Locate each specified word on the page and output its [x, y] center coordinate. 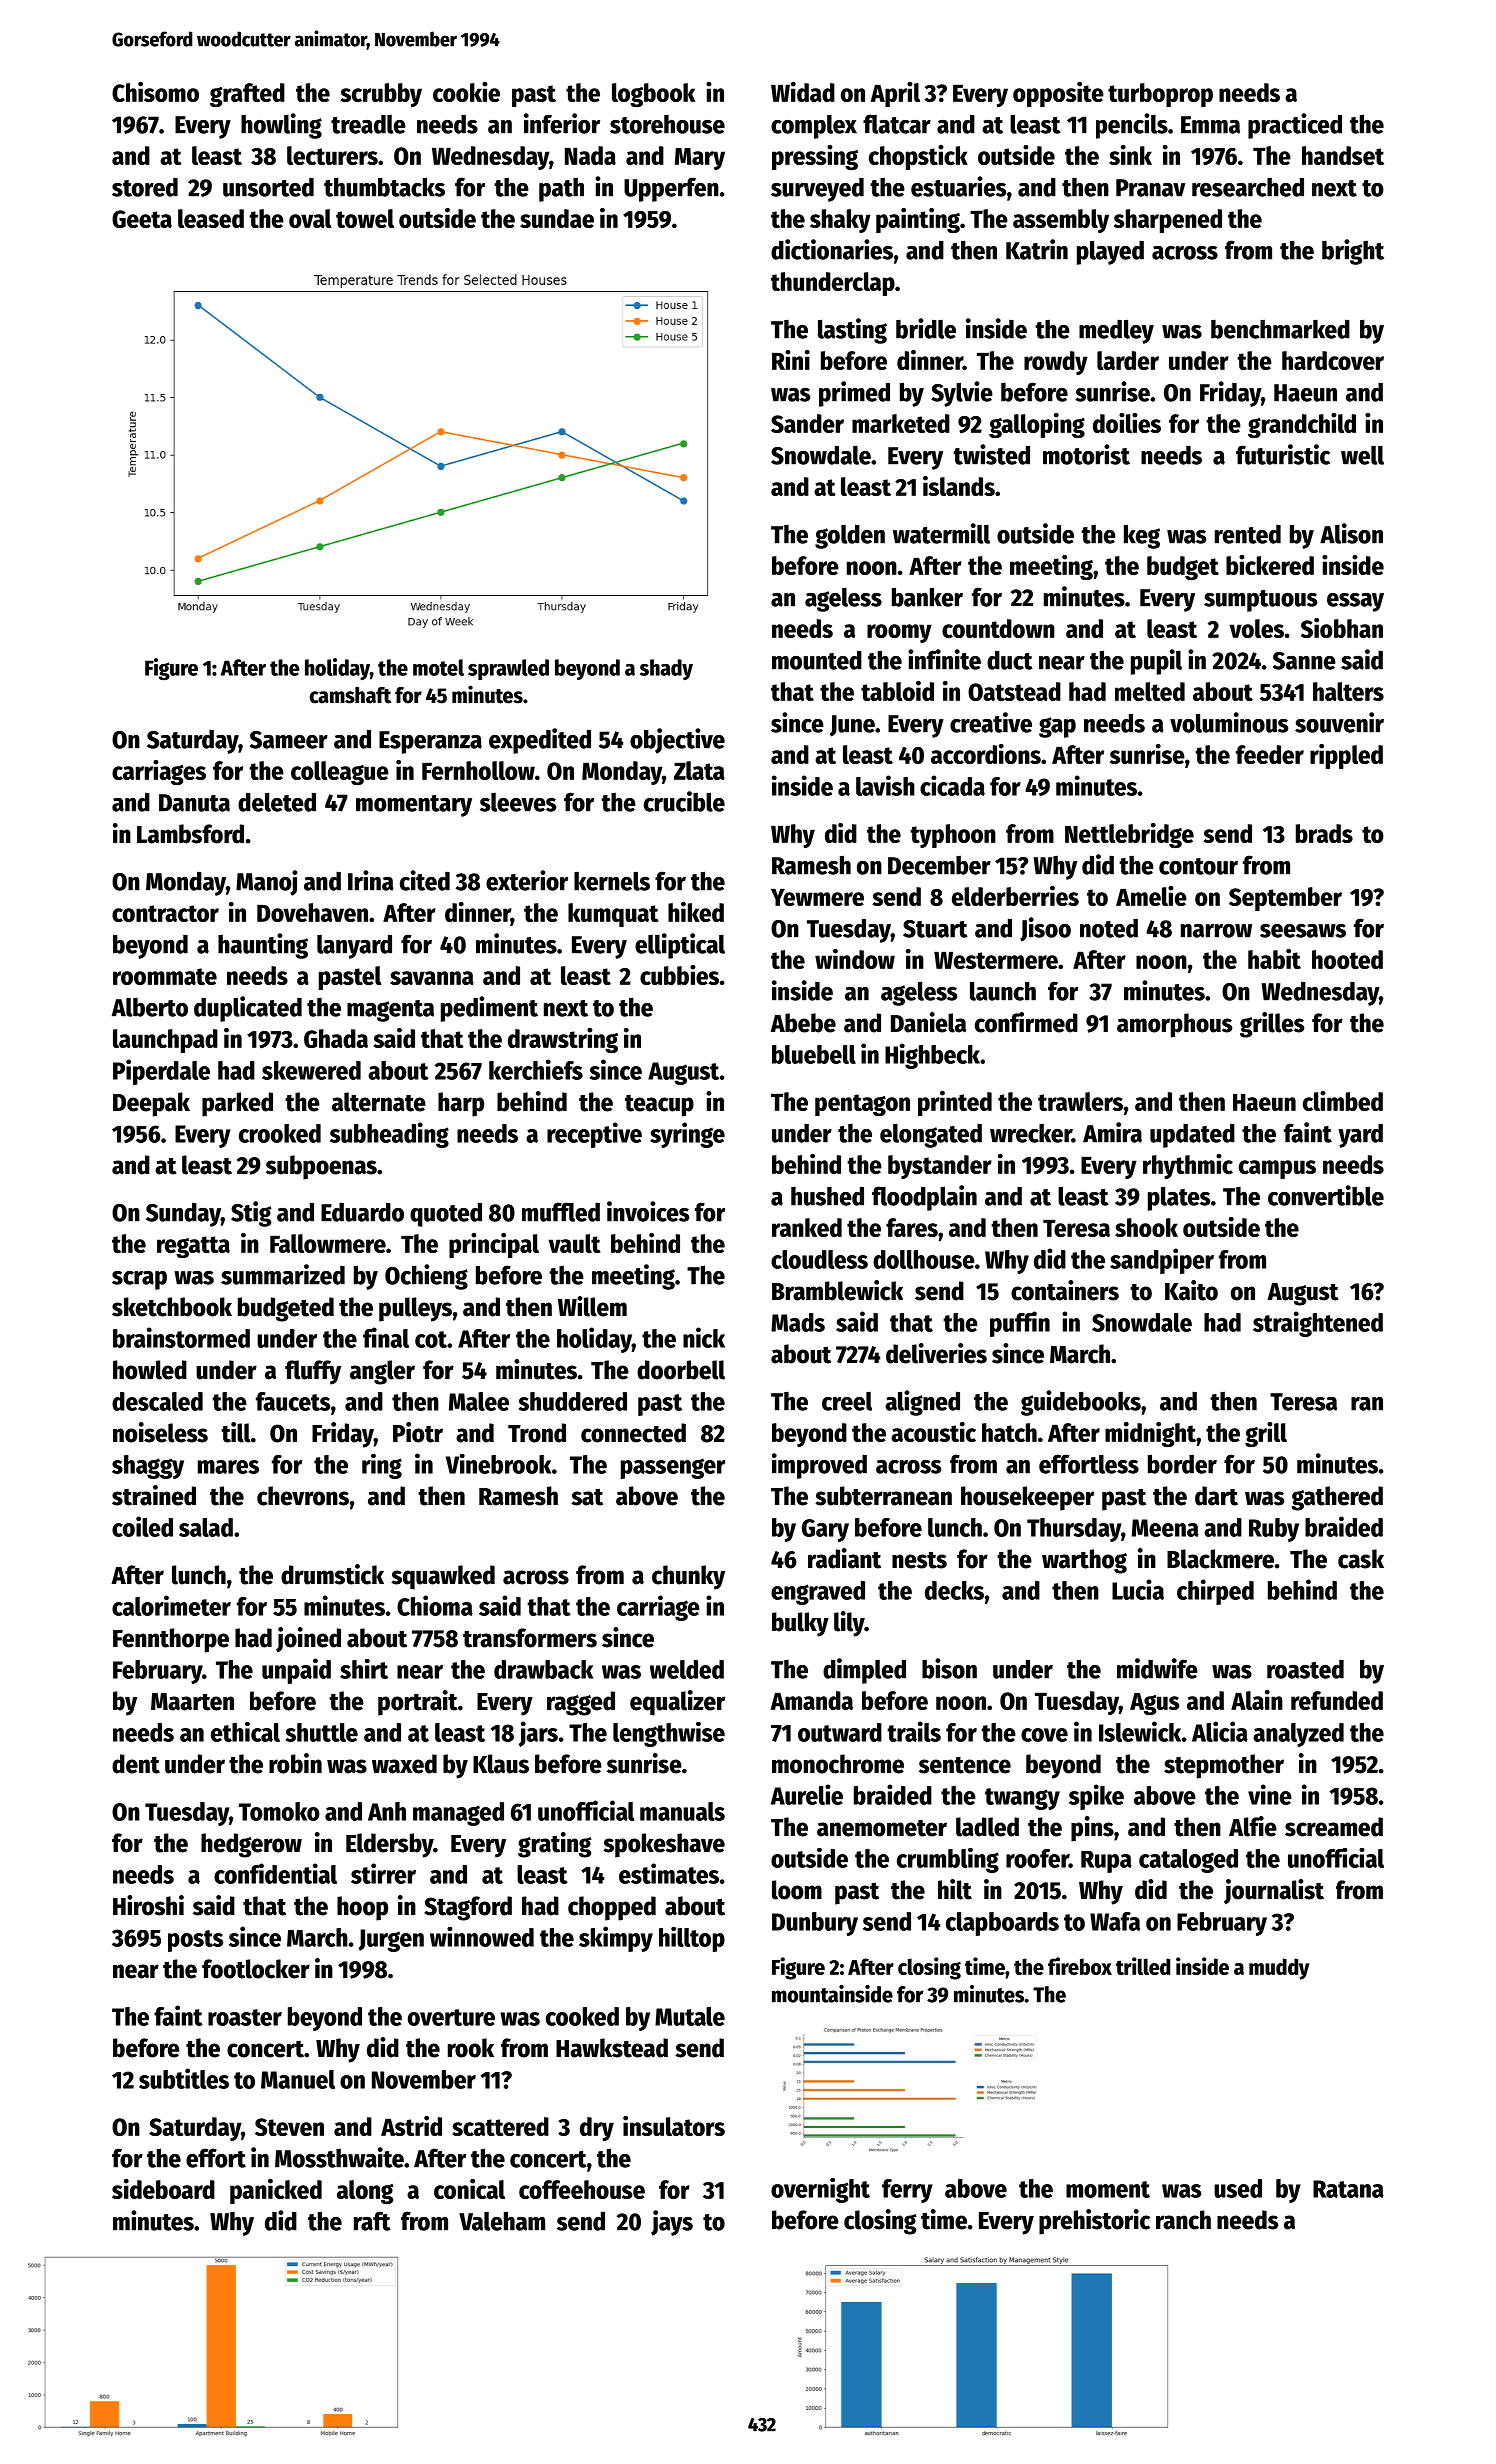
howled [150, 1370]
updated [1192, 1135]
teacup [659, 1106]
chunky [688, 1577]
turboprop [1160, 95]
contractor [165, 913]
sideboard [163, 2189]
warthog [1084, 1561]
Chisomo [155, 92]
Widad [803, 92]
